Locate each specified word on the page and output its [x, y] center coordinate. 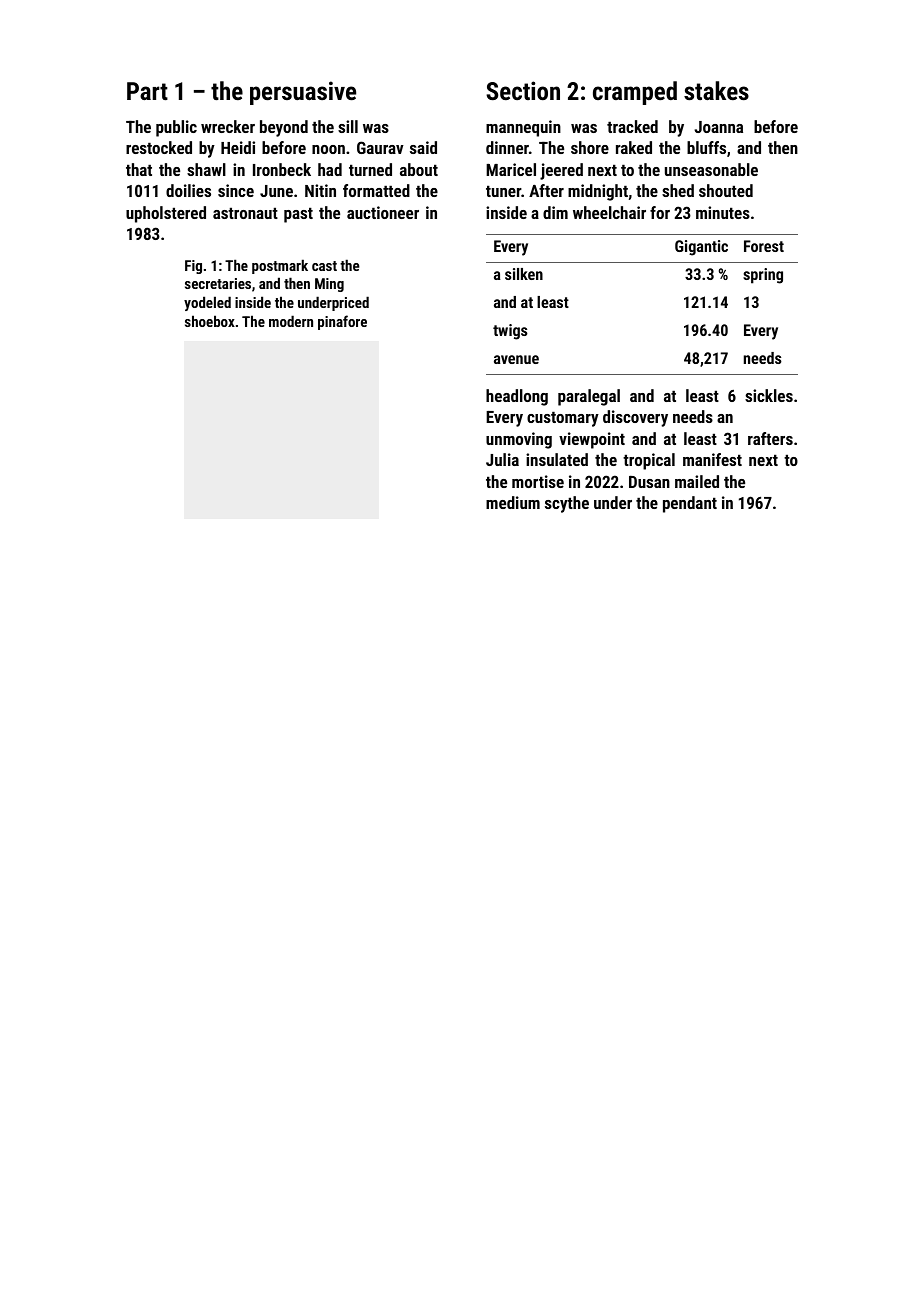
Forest [764, 246]
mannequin [523, 128]
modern [291, 321]
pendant [690, 504]
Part [147, 91]
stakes [716, 90]
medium [513, 502]
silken [524, 274]
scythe [567, 504]
